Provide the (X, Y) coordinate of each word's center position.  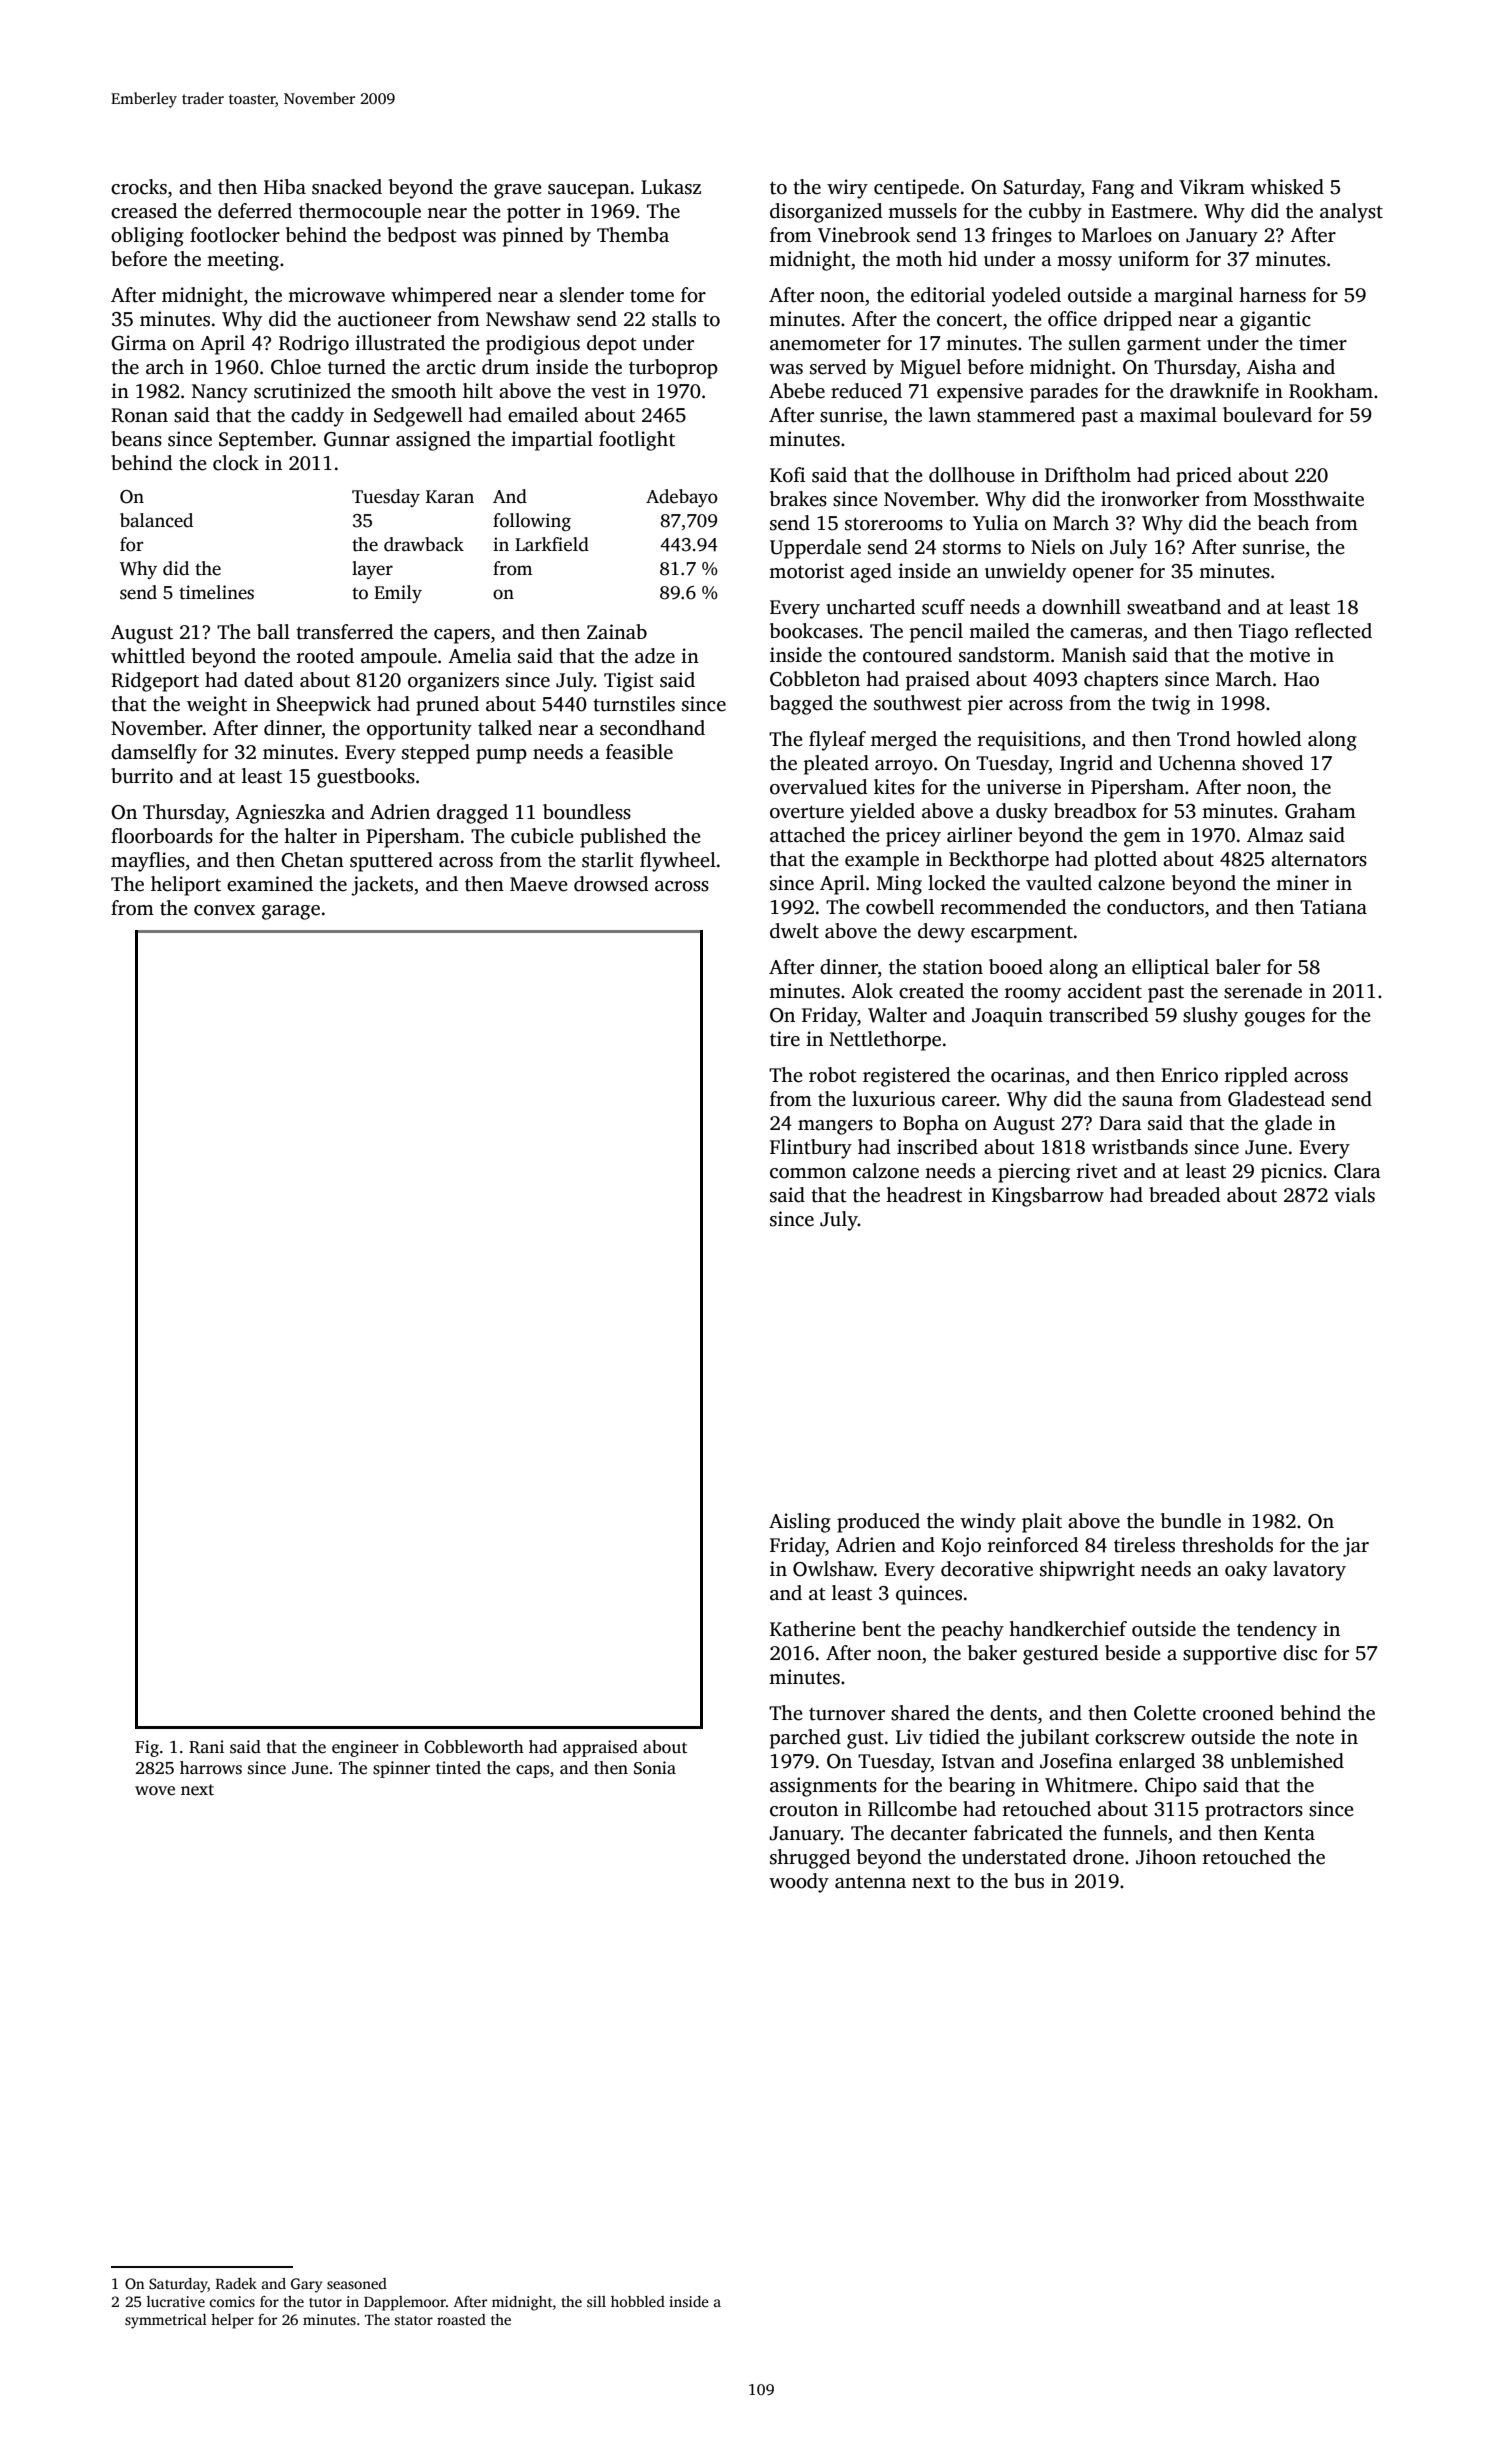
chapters (1121, 681)
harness (1272, 295)
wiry (847, 189)
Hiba (285, 186)
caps (532, 1771)
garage (291, 912)
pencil (936, 633)
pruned (447, 706)
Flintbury (811, 1149)
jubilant (1053, 1739)
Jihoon (1166, 1857)
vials (1354, 1195)
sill (596, 2301)
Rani (206, 1747)
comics (232, 2301)
